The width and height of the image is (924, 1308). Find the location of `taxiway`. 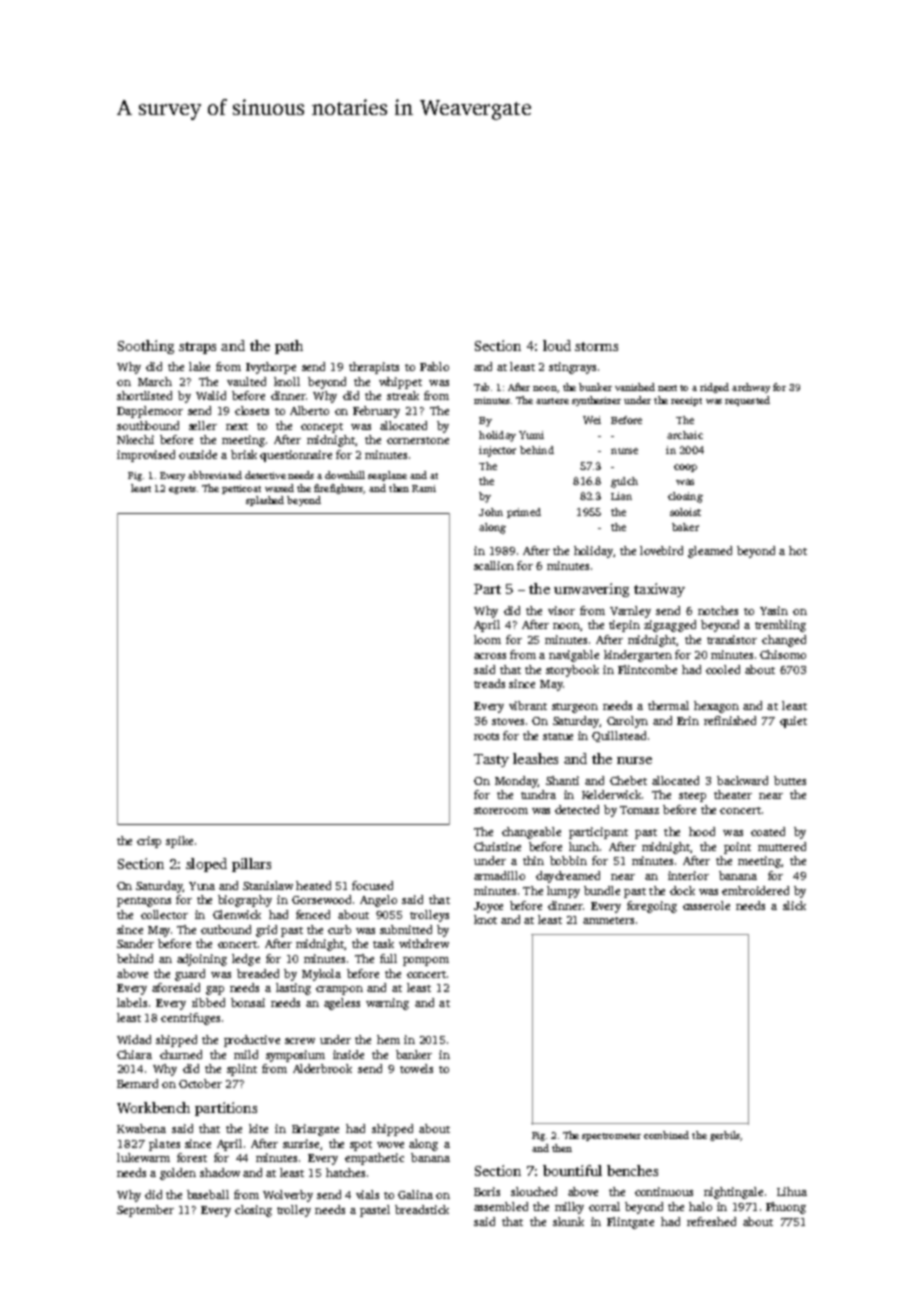

taxiway is located at coordinates (659, 590).
